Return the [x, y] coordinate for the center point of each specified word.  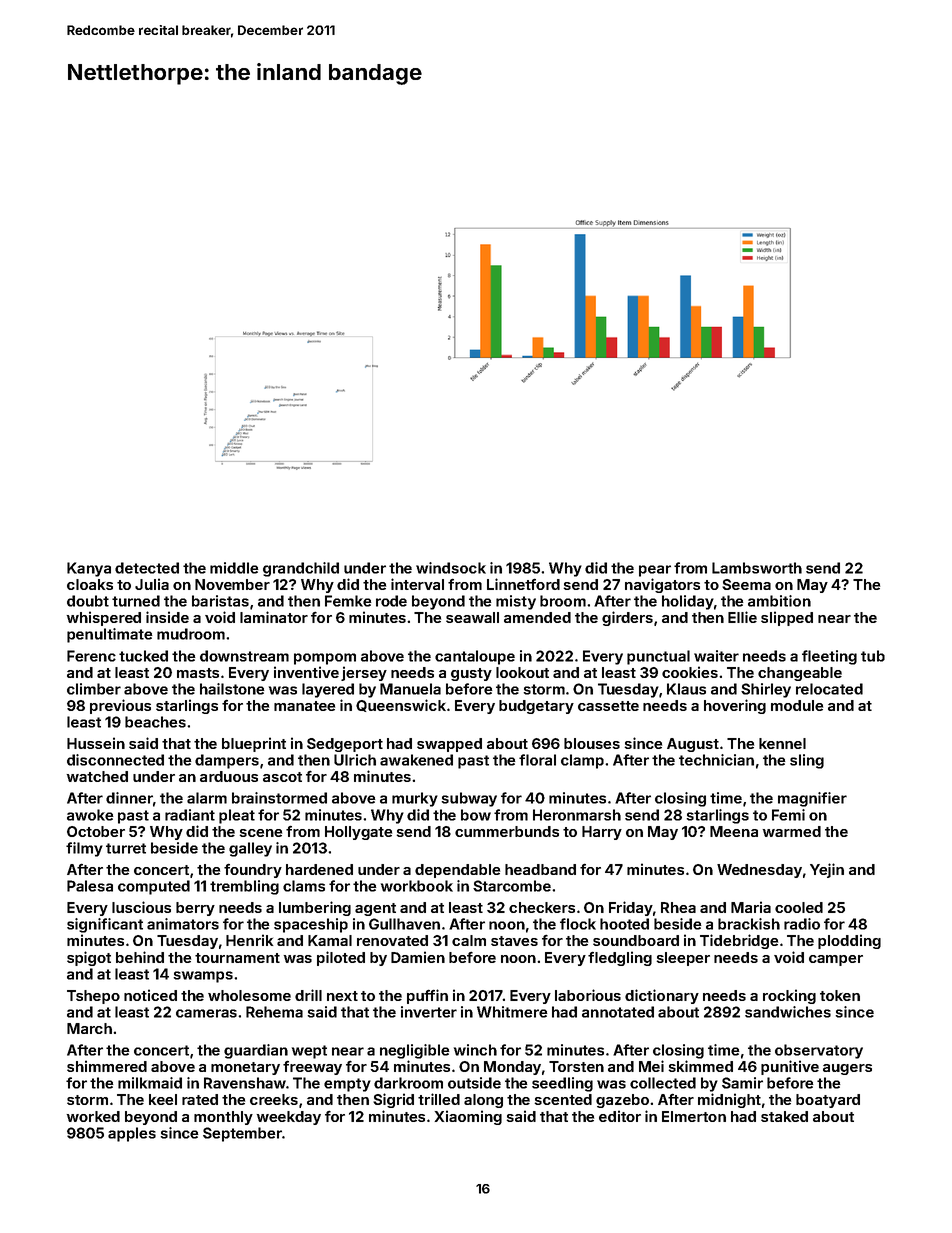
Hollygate [358, 833]
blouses [592, 743]
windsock [451, 568]
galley [250, 849]
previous [120, 706]
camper [836, 960]
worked [93, 1116]
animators [183, 924]
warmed [791, 831]
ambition [779, 601]
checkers [542, 907]
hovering [735, 706]
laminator [274, 617]
